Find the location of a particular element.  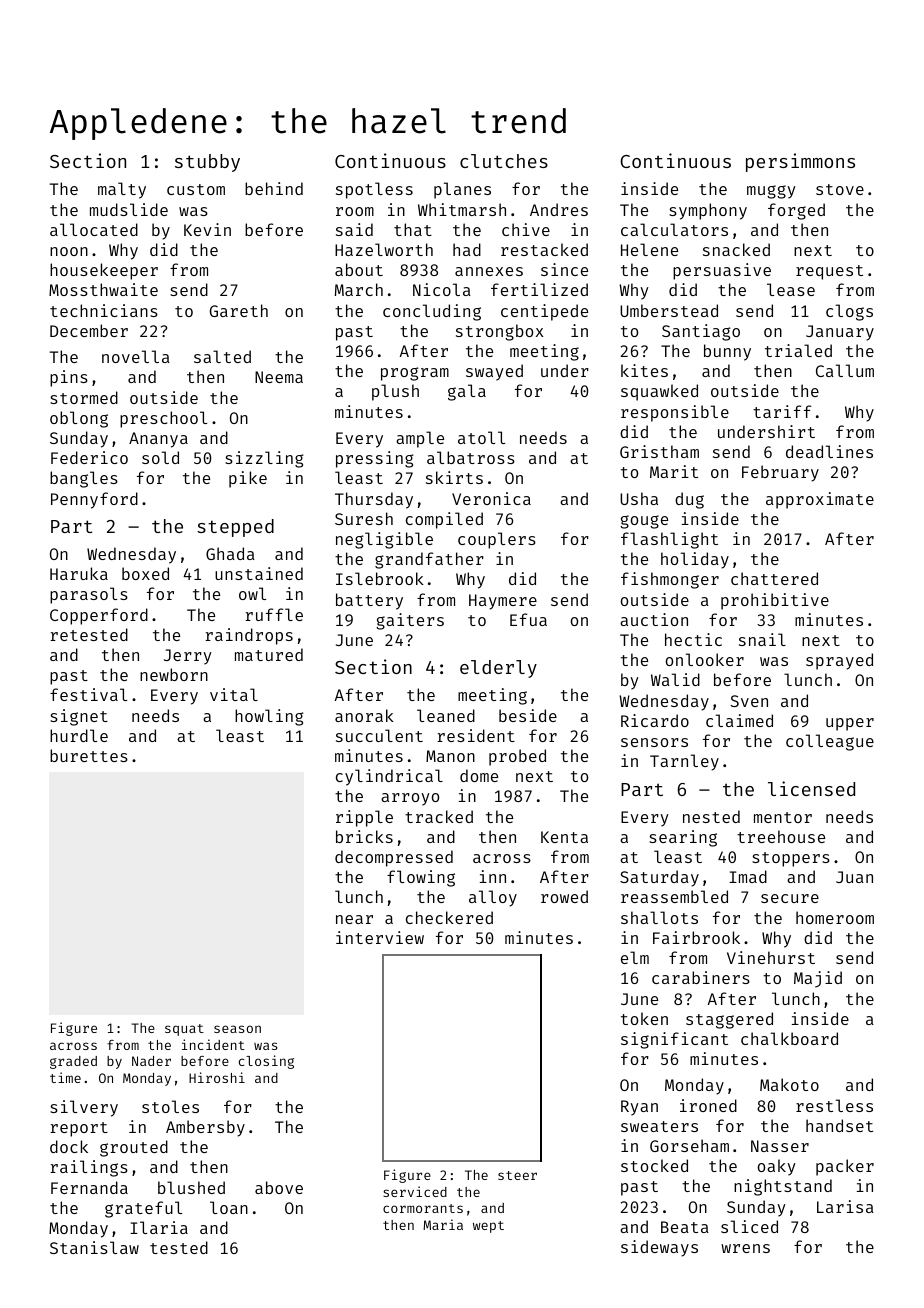

chattered is located at coordinates (774, 578).
